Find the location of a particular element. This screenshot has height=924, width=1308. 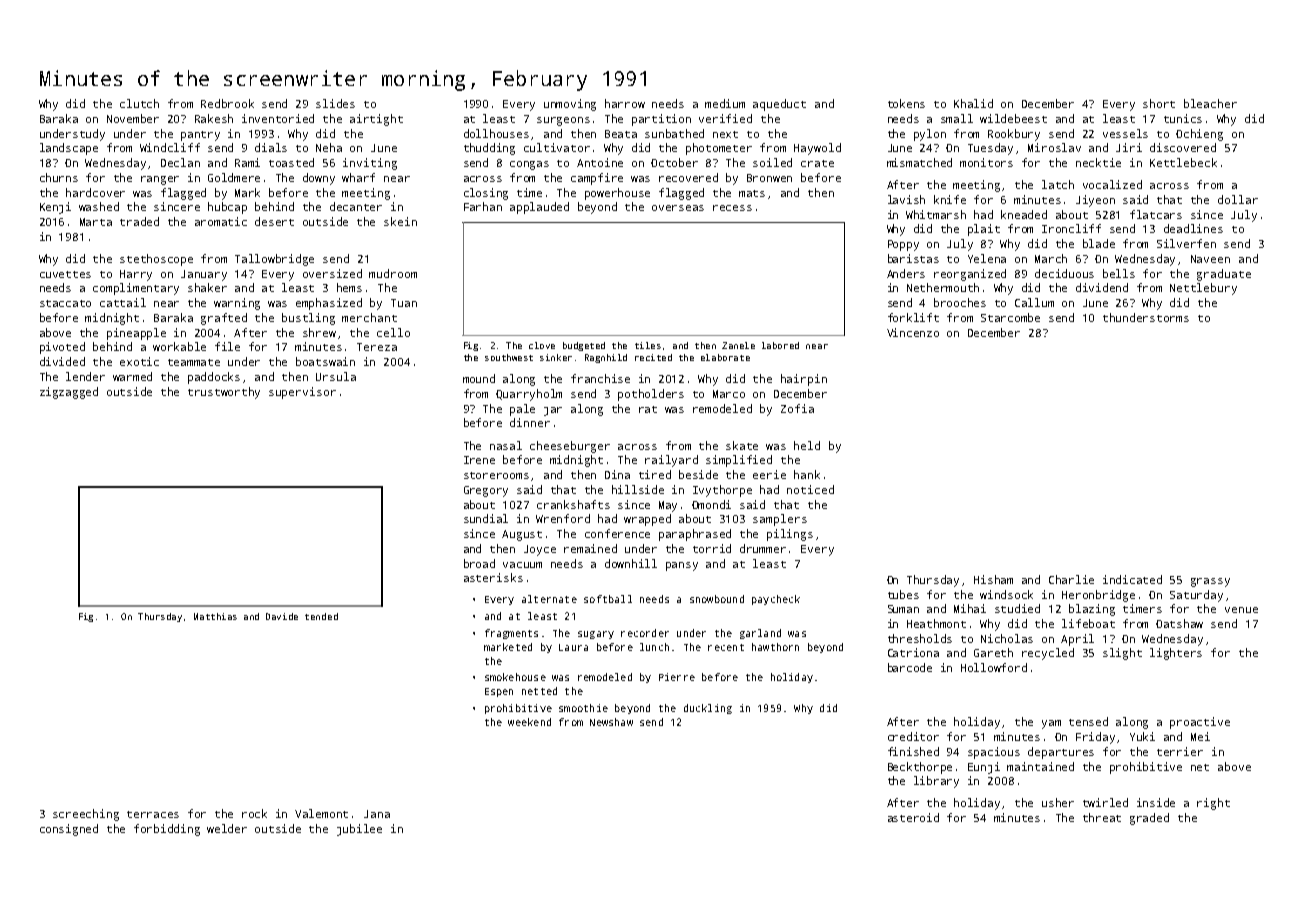

harrow is located at coordinates (625, 103).
